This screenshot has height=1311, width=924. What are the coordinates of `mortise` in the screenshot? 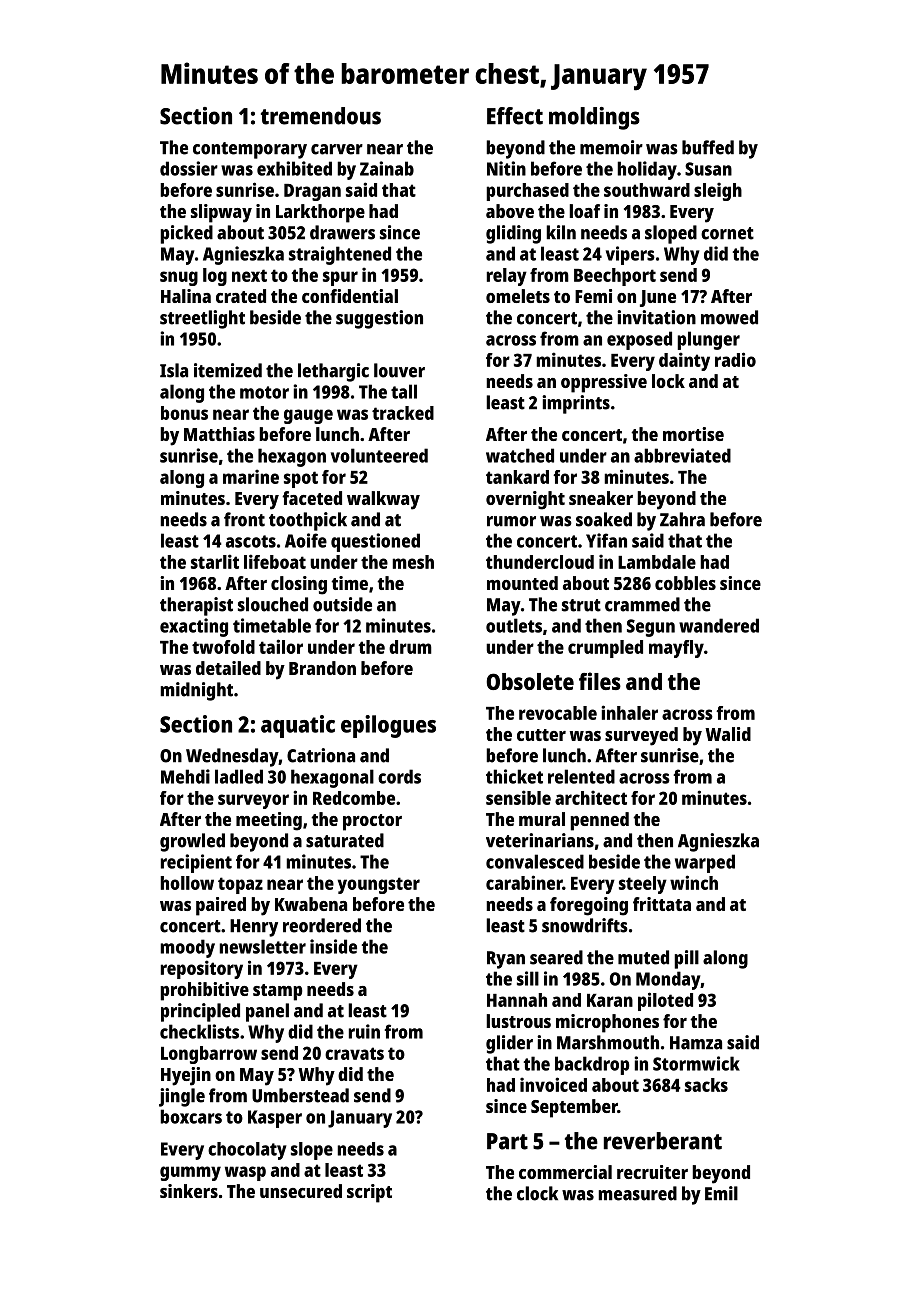 It's located at (693, 434).
